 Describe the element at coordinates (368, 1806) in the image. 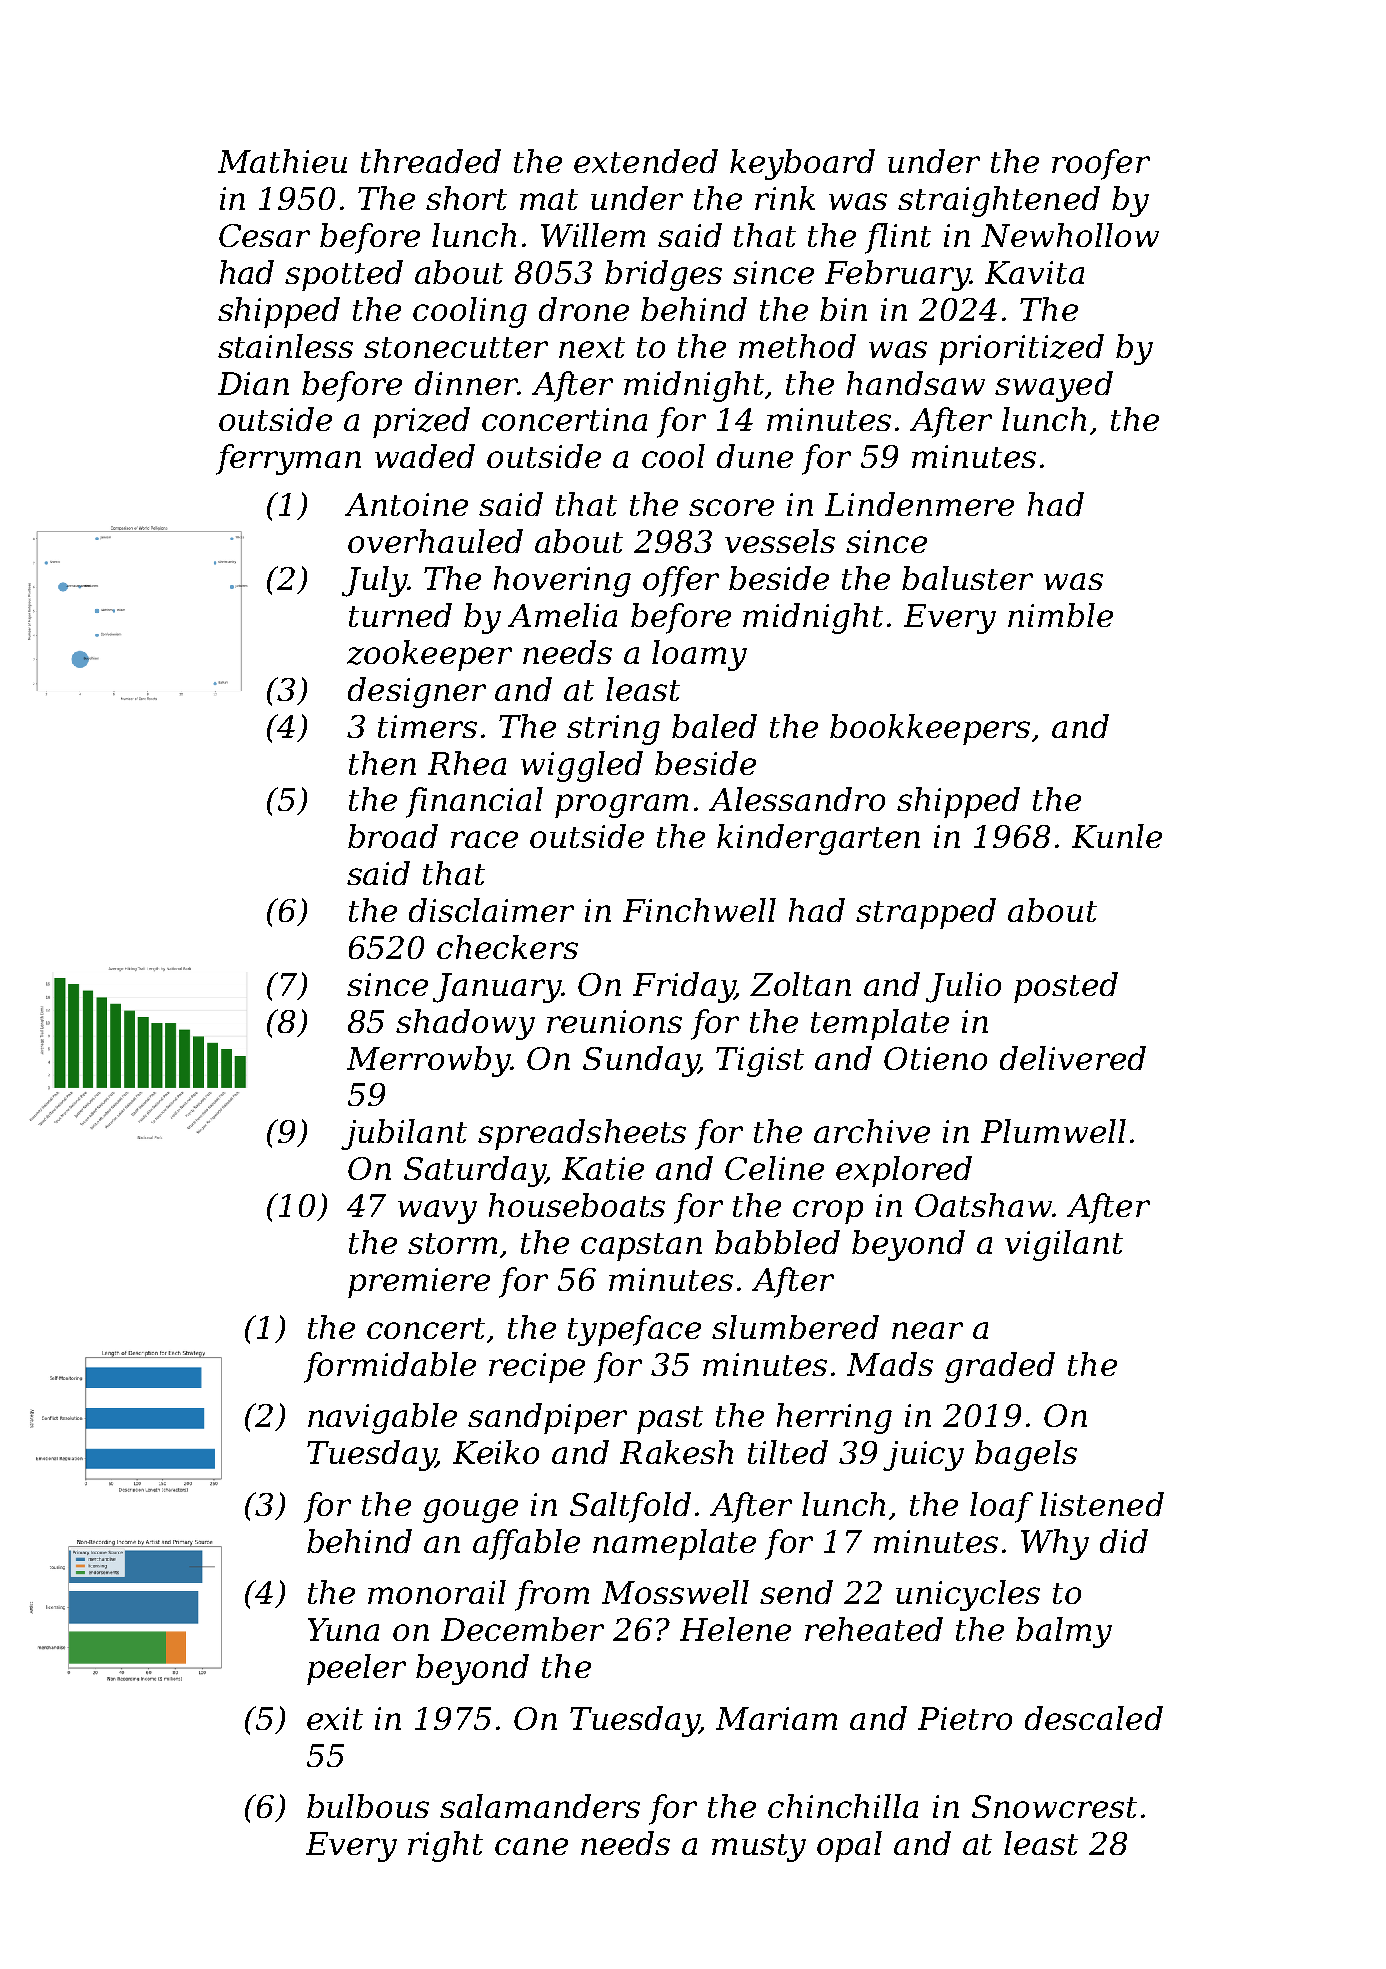

I see `bulbous` at that location.
